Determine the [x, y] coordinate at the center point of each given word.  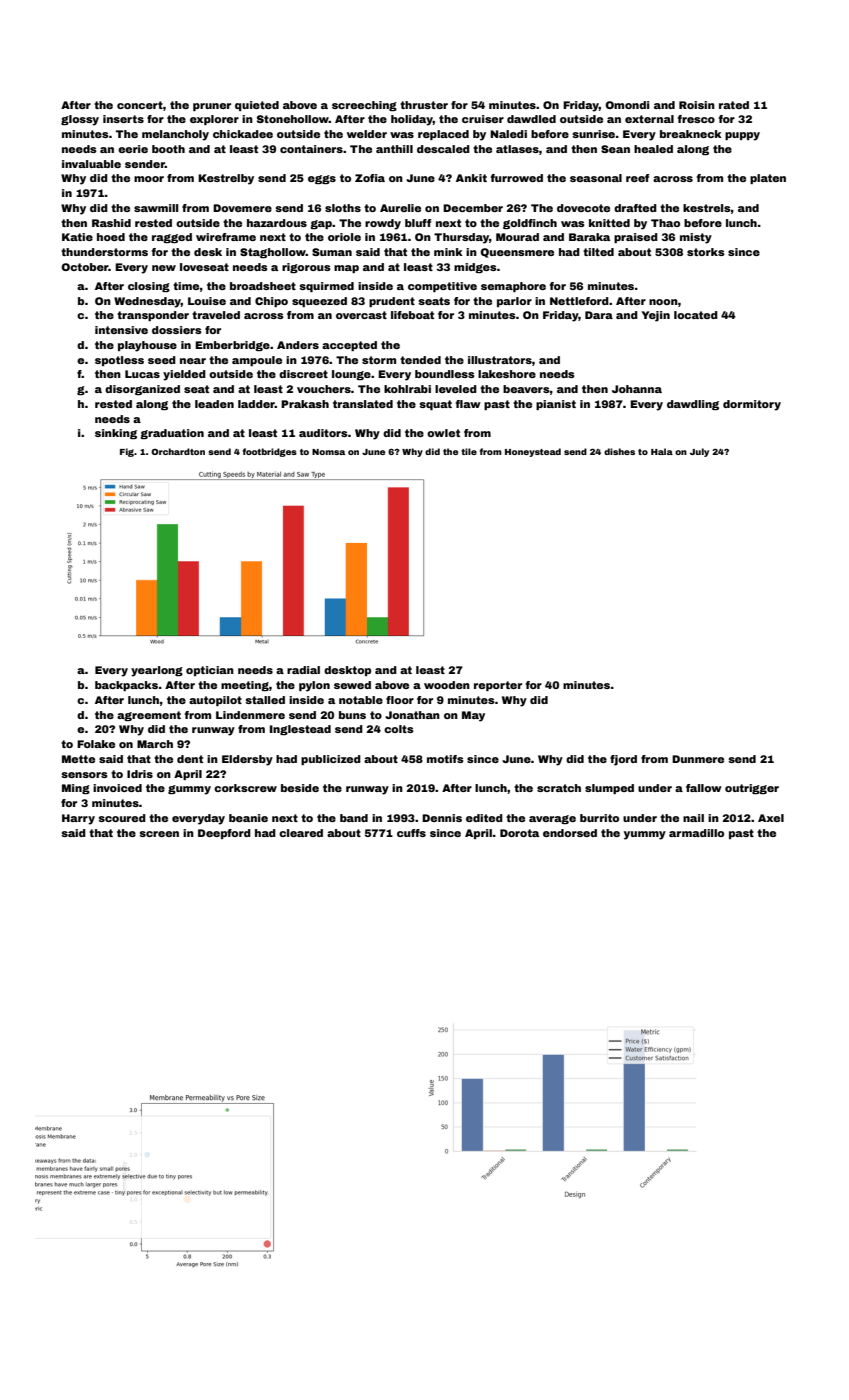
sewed [352, 685]
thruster [424, 105]
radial [303, 670]
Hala [662, 451]
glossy [80, 120]
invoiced [117, 788]
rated [734, 105]
